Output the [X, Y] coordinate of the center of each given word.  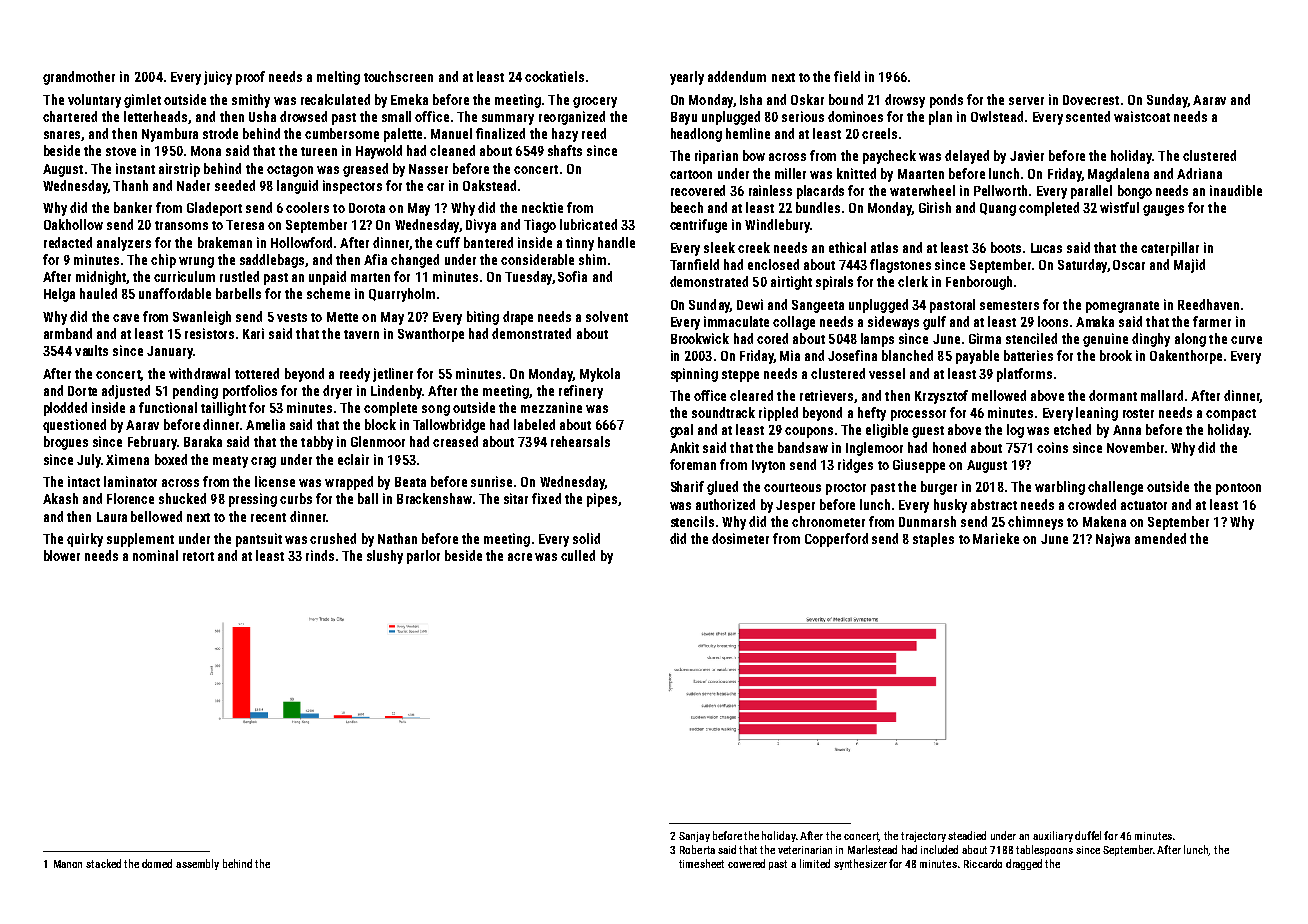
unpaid [327, 278]
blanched [907, 355]
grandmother [79, 78]
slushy [385, 557]
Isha [751, 99]
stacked [103, 863]
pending [195, 392]
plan [940, 118]
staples [933, 540]
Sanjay [694, 837]
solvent [607, 316]
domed [157, 863]
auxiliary [1053, 836]
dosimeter [740, 538]
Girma [985, 338]
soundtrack [723, 412]
